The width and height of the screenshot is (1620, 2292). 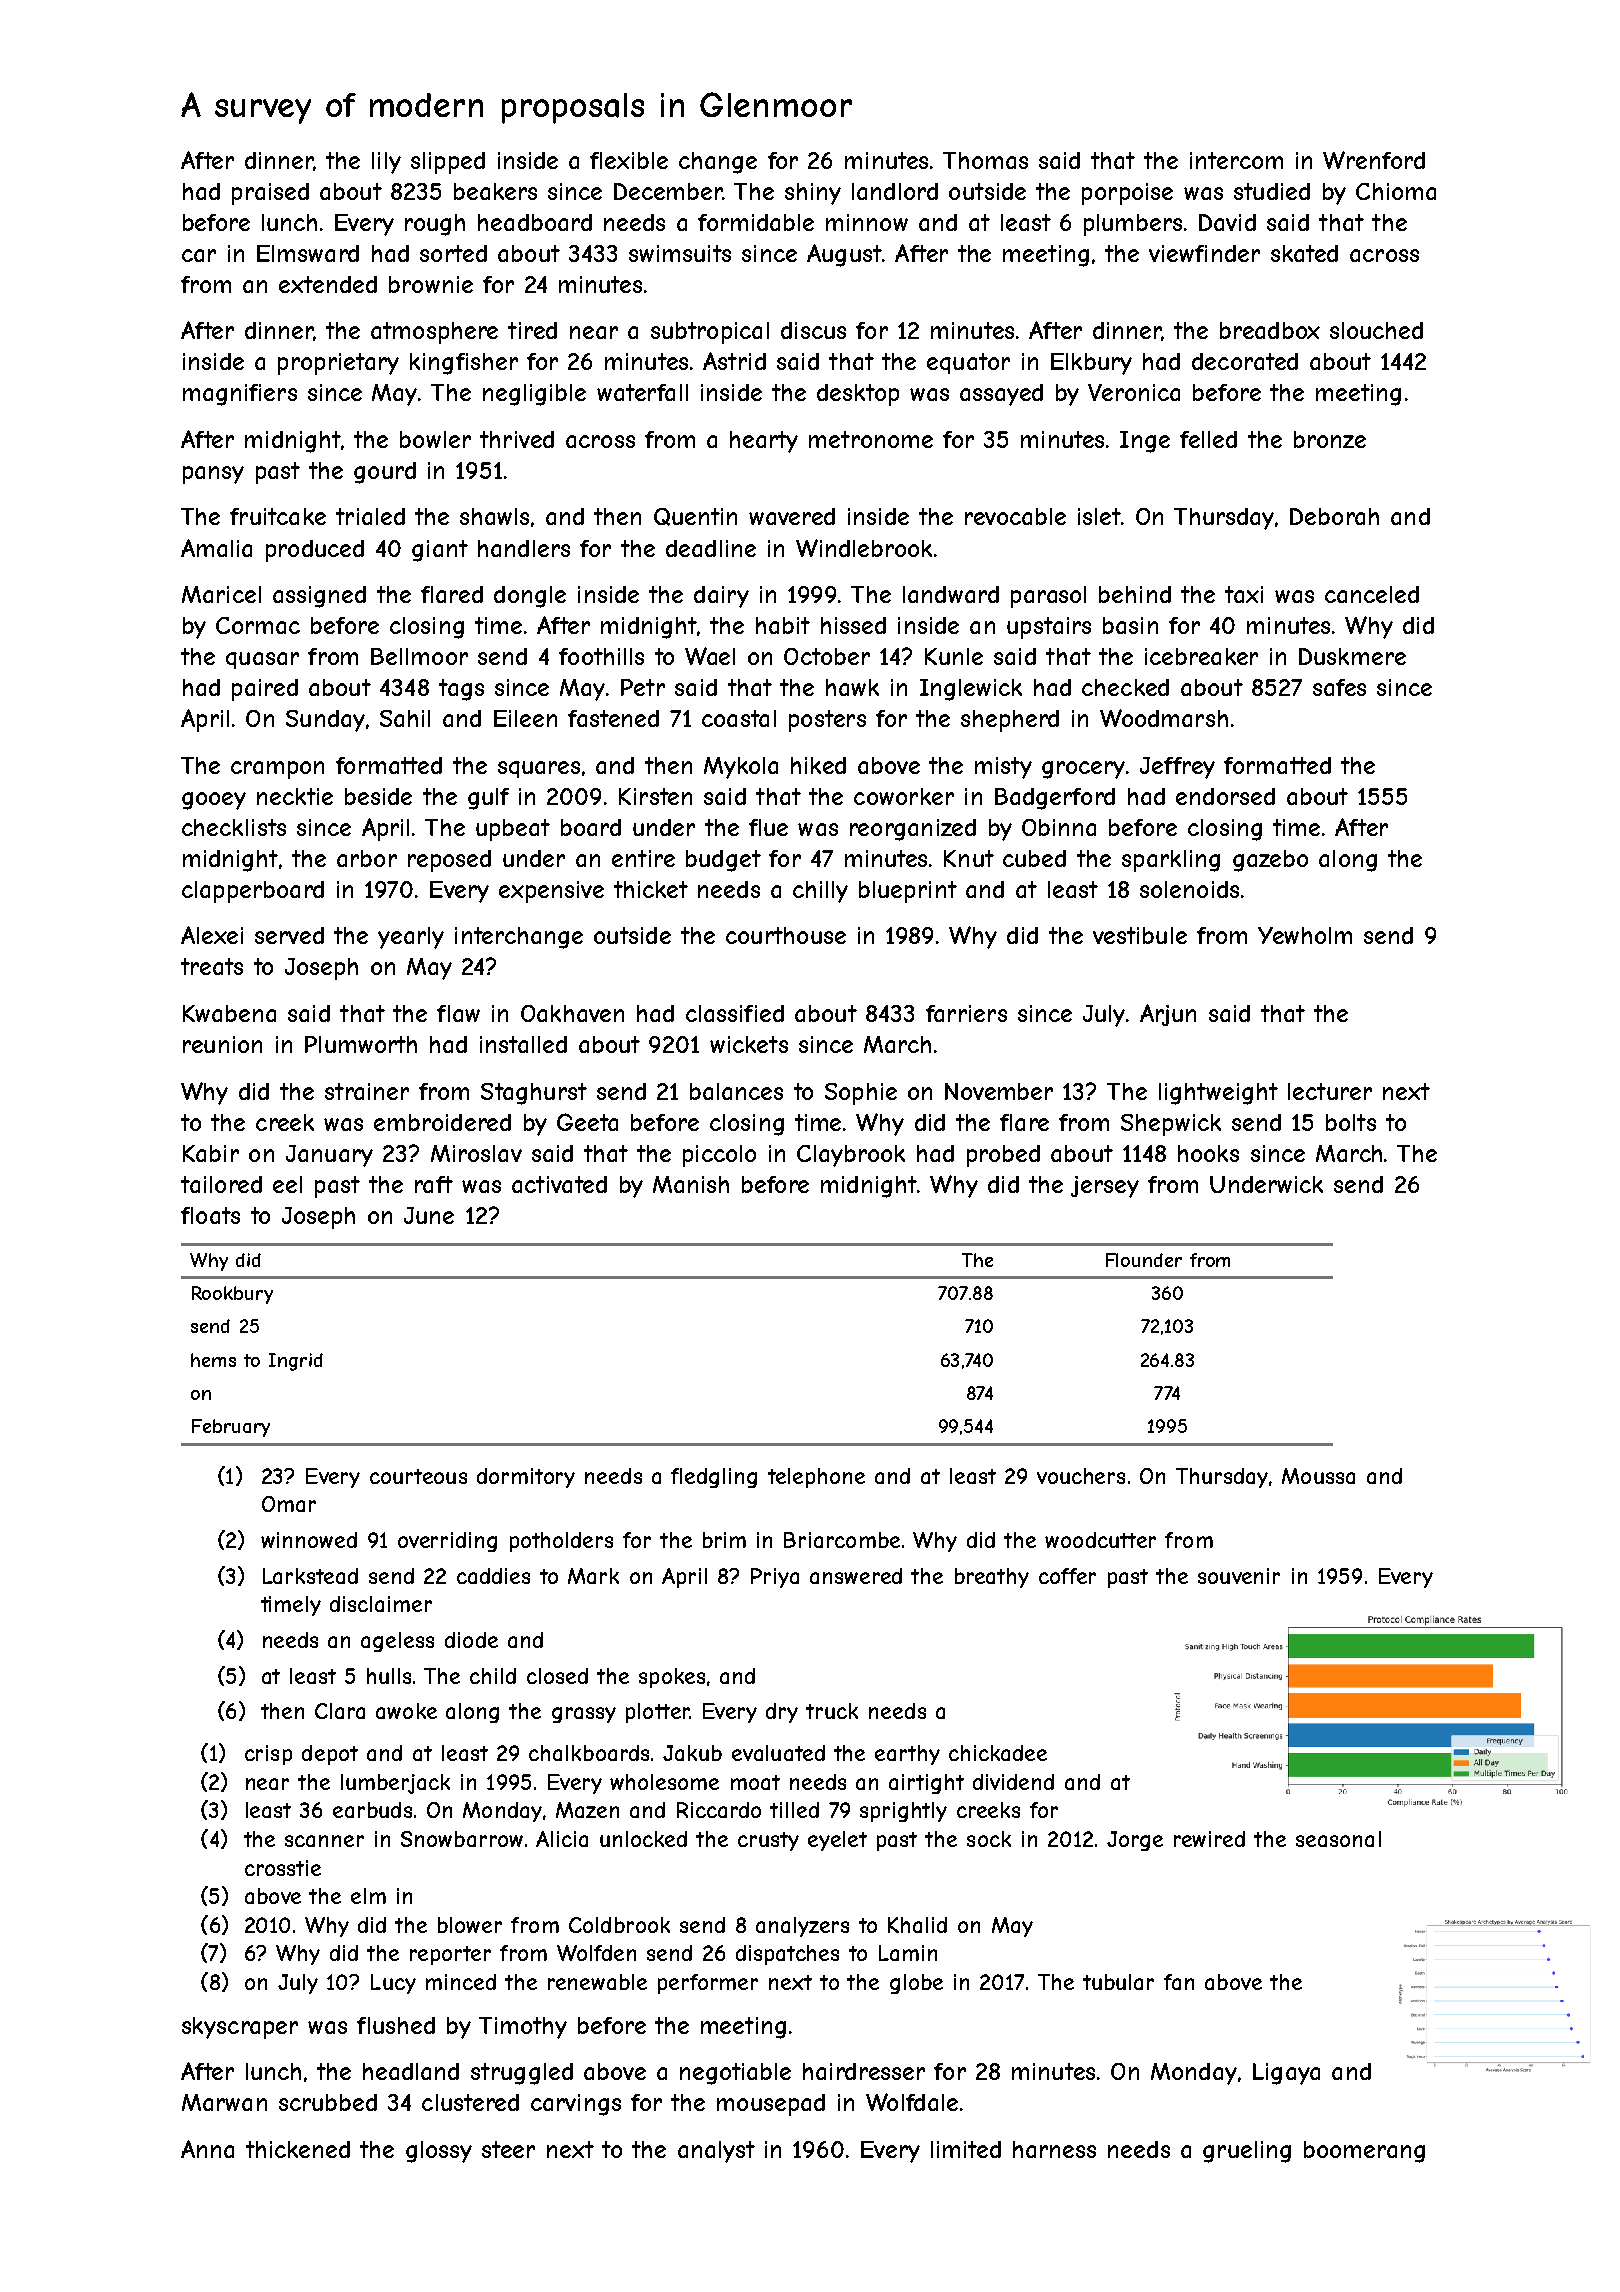 What do you see at coordinates (448, 163) in the screenshot?
I see `slipped` at bounding box center [448, 163].
